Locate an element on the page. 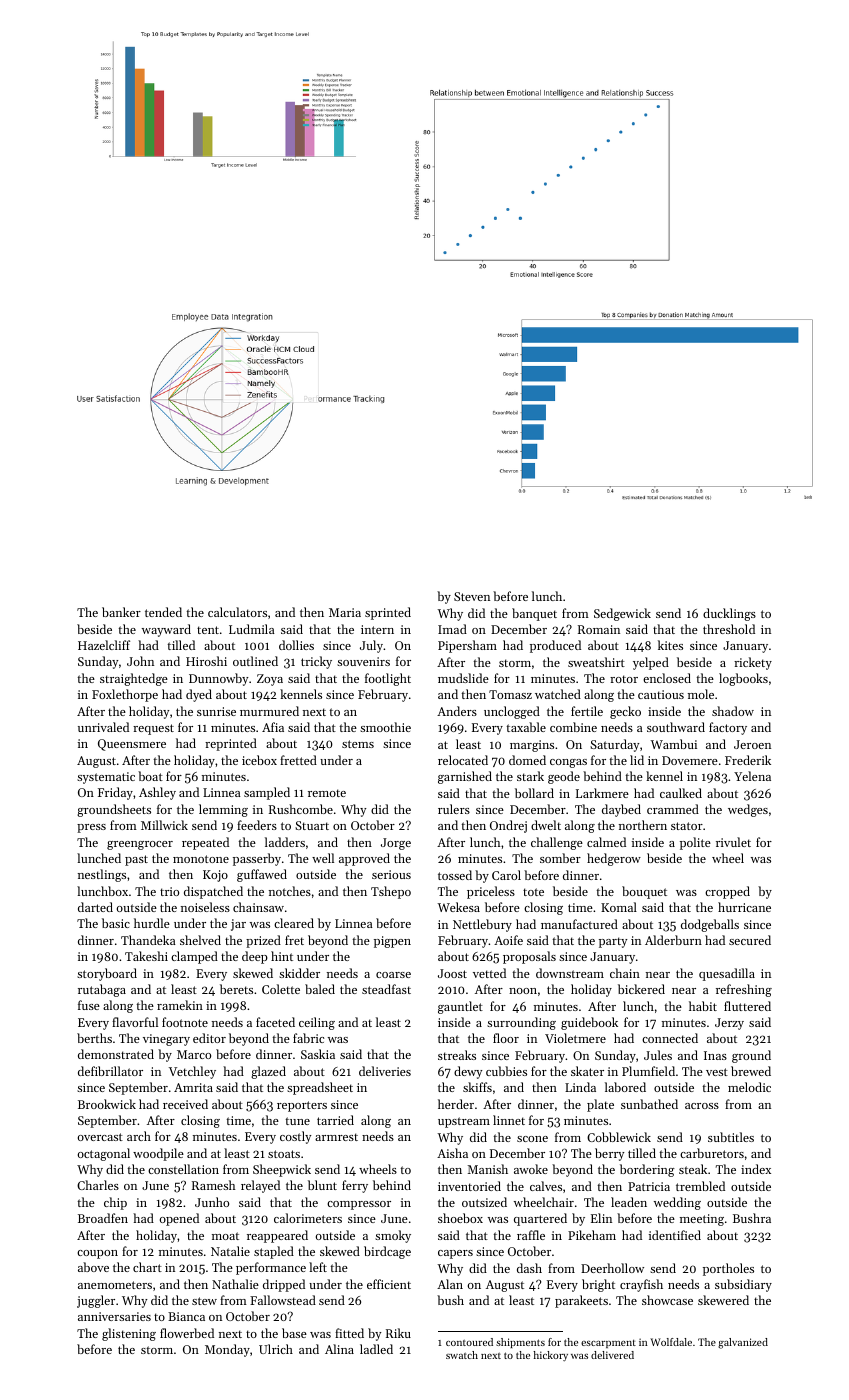  Nettlebury is located at coordinates (482, 925).
